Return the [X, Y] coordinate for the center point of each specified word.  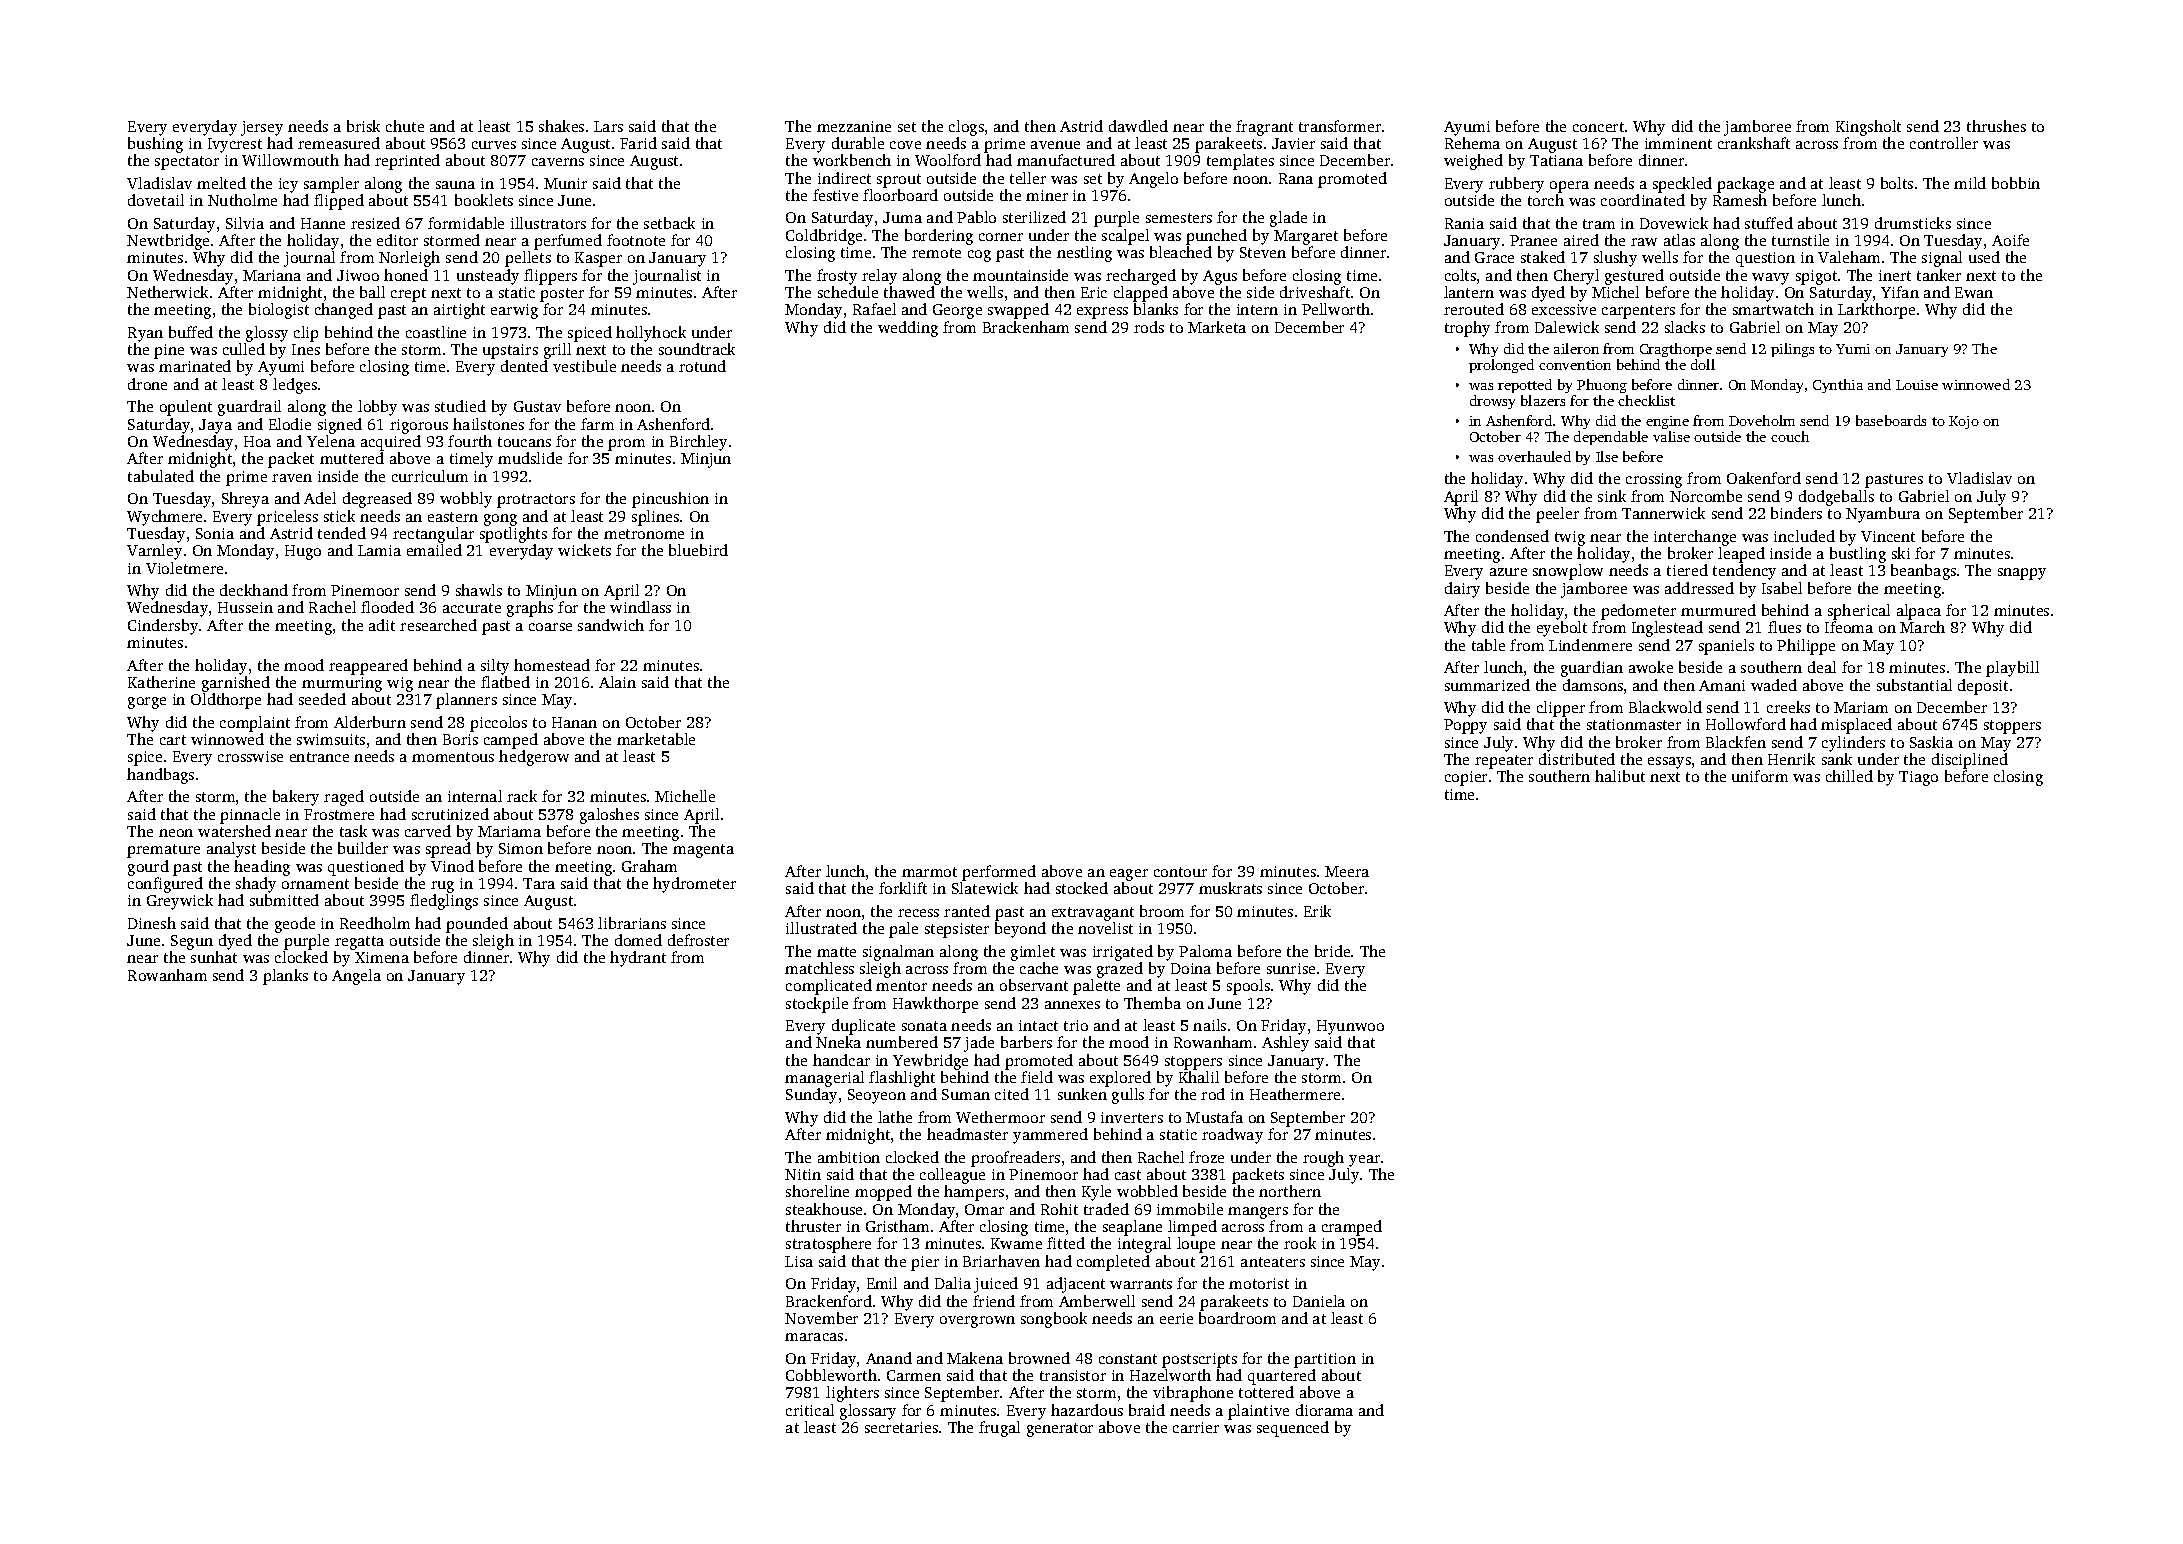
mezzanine [854, 126]
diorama [1324, 1410]
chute [405, 126]
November [821, 1318]
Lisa [799, 1261]
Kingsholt [1868, 128]
